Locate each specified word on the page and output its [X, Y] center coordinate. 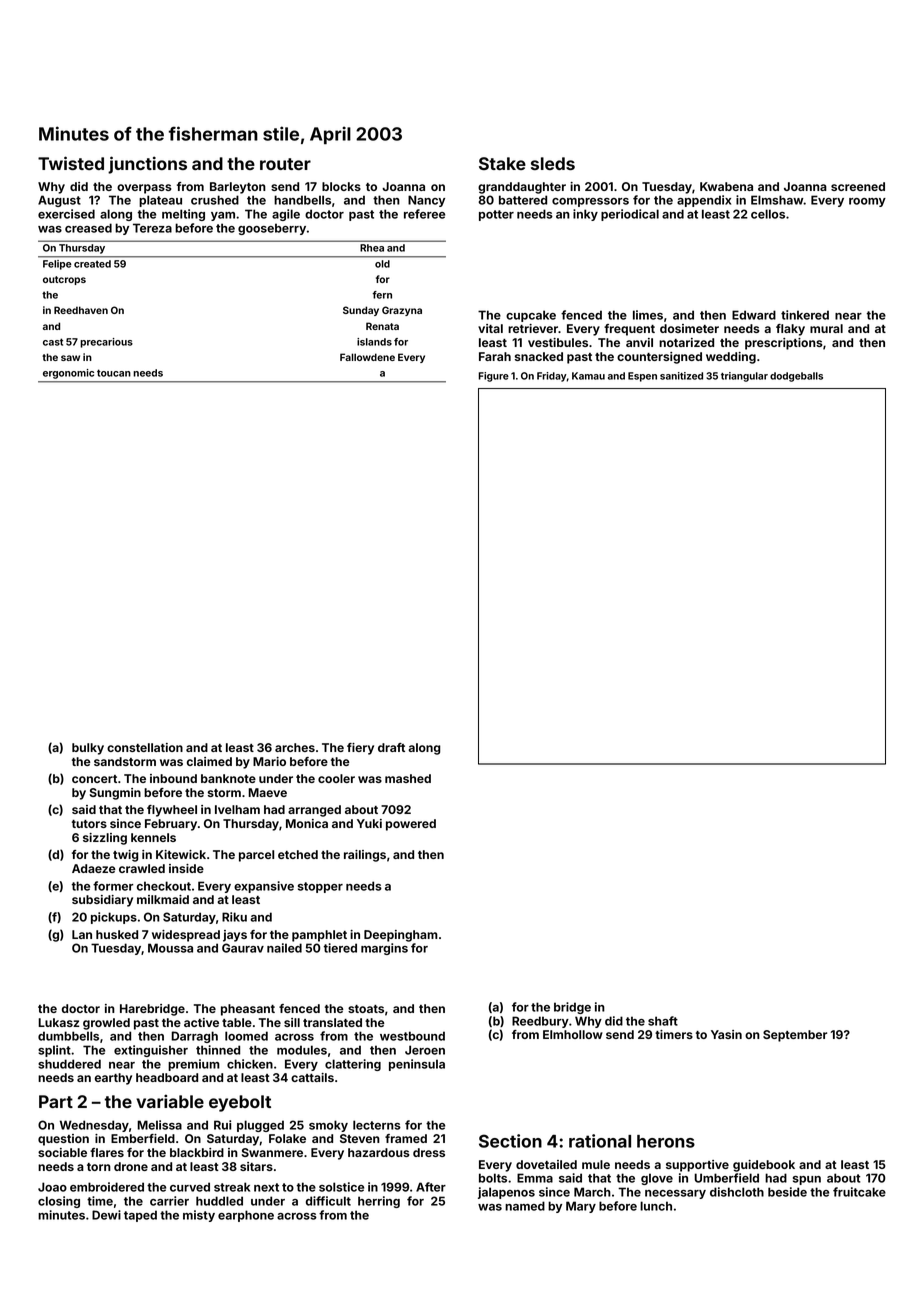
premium [194, 1065]
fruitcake [859, 1192]
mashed [408, 778]
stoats [366, 1009]
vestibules [558, 342]
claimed [209, 761]
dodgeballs [796, 377]
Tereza [152, 228]
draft [391, 747]
